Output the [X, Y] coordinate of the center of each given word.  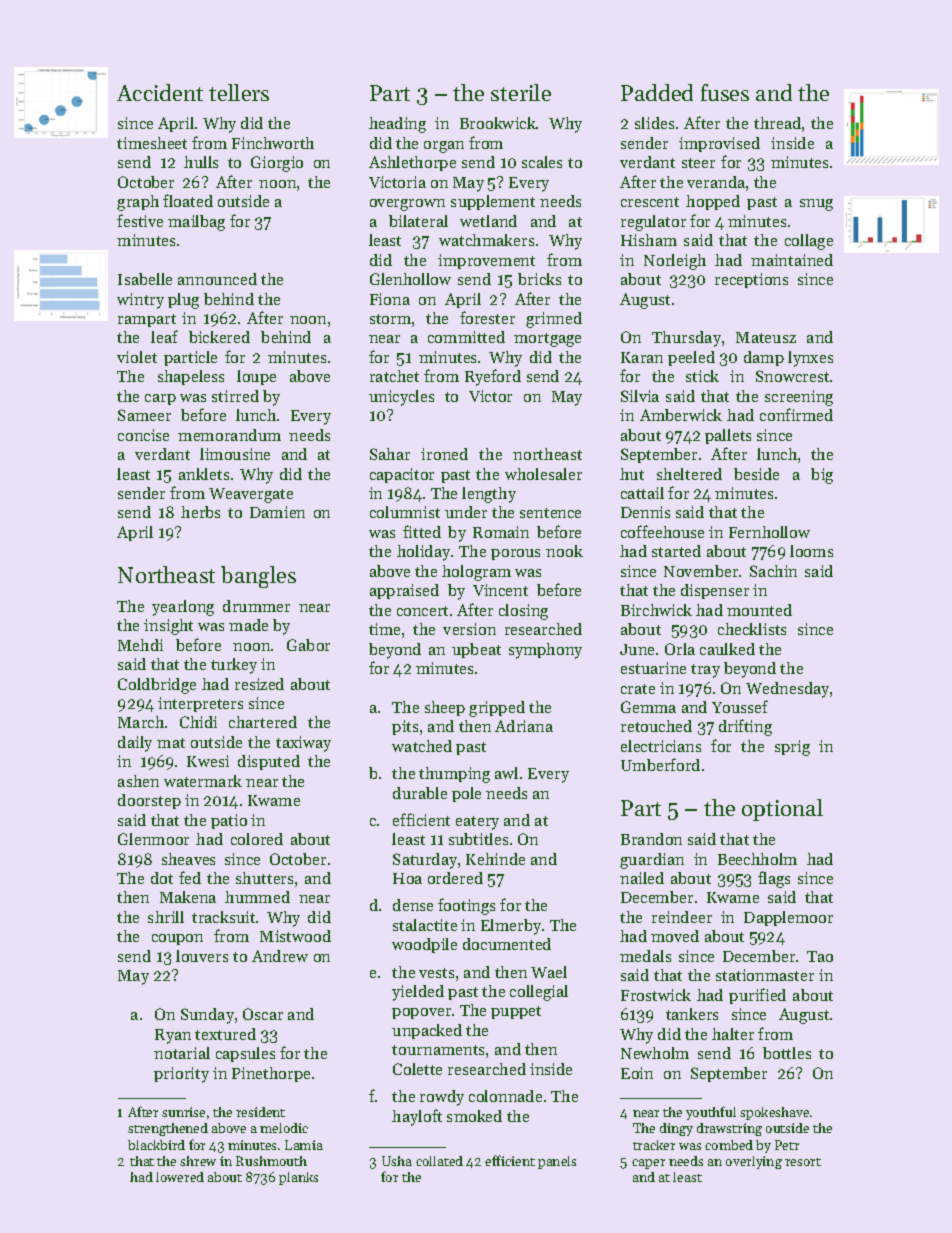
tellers [239, 92]
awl [506, 773]
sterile [521, 92]
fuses [725, 92]
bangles [258, 577]
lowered [180, 1177]
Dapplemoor [788, 918]
